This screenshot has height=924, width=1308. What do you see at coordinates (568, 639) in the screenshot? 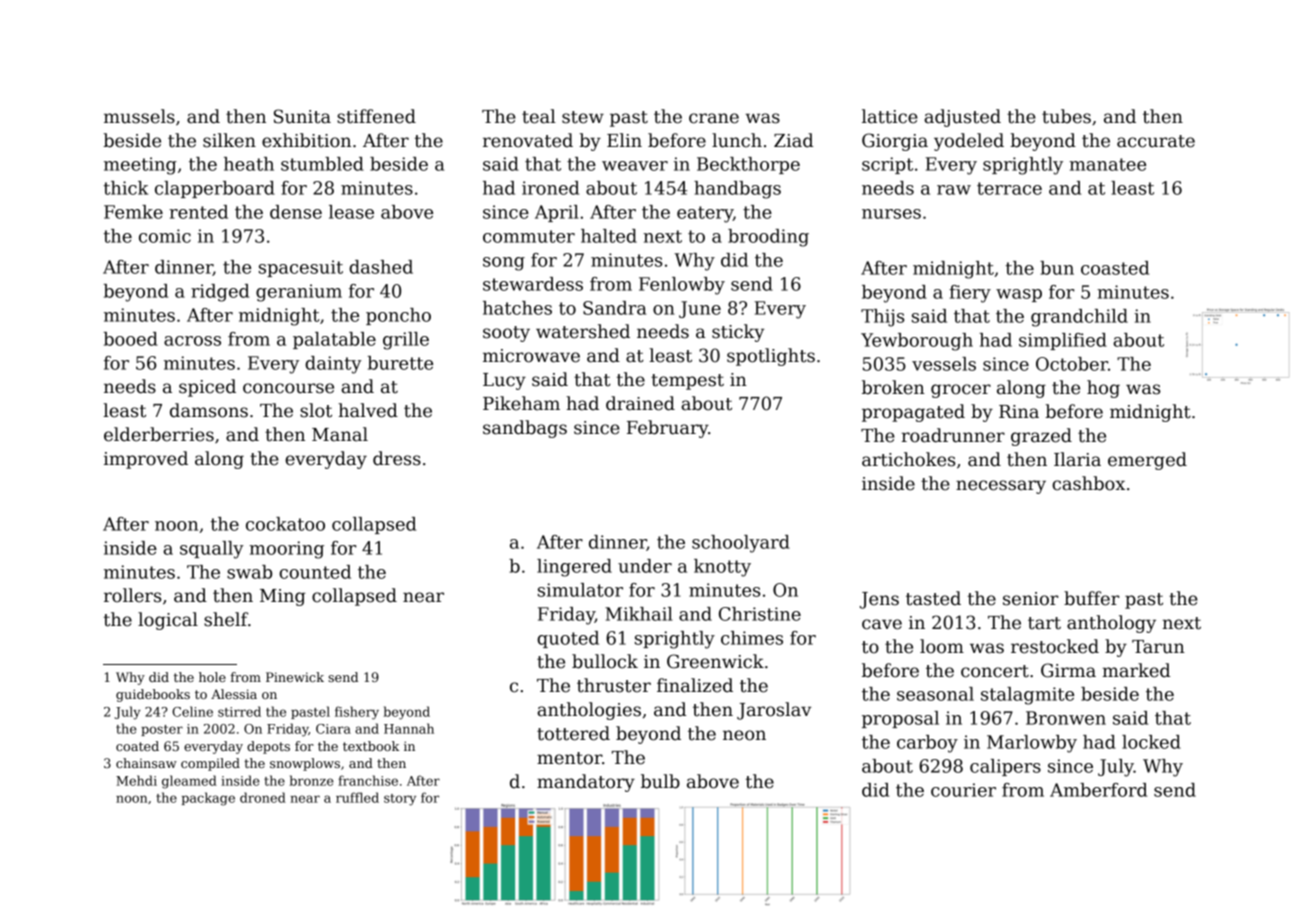
I see `quoted` at bounding box center [568, 639].
